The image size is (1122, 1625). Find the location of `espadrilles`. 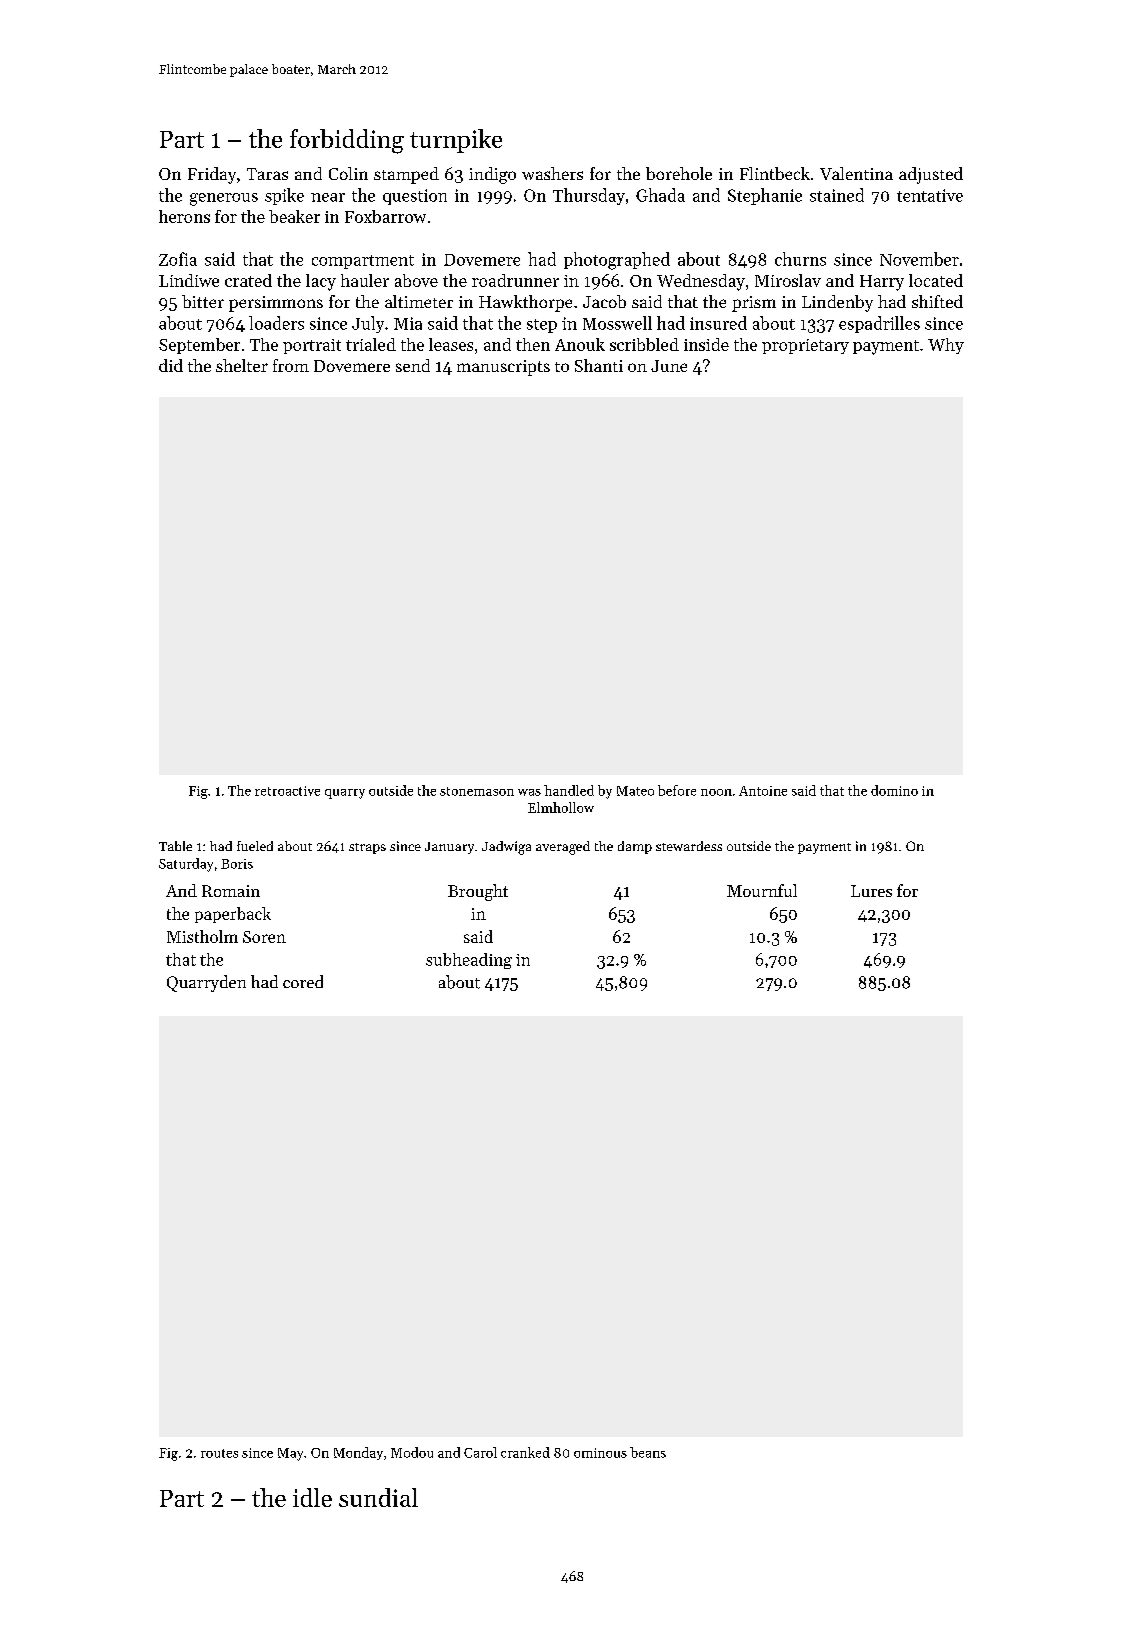

espadrilles is located at coordinates (879, 324).
